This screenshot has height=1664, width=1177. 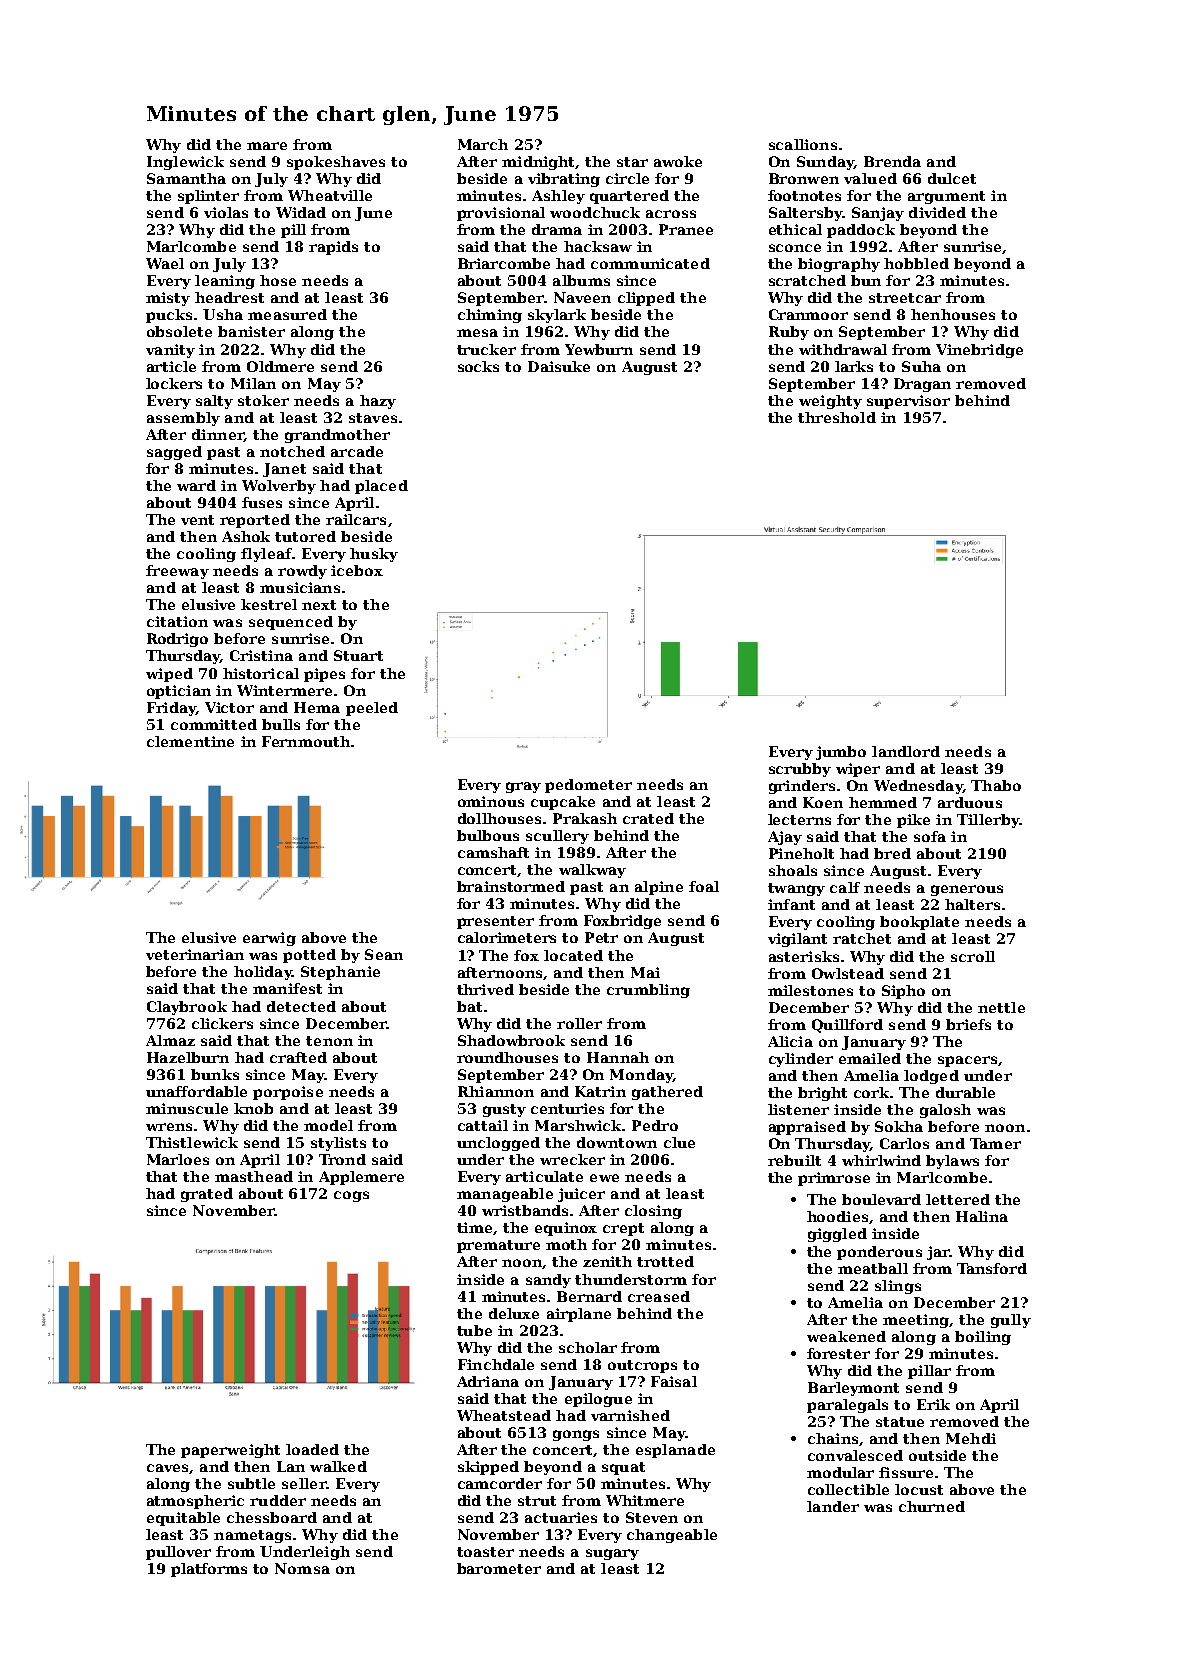 I want to click on sagged, so click(x=174, y=453).
